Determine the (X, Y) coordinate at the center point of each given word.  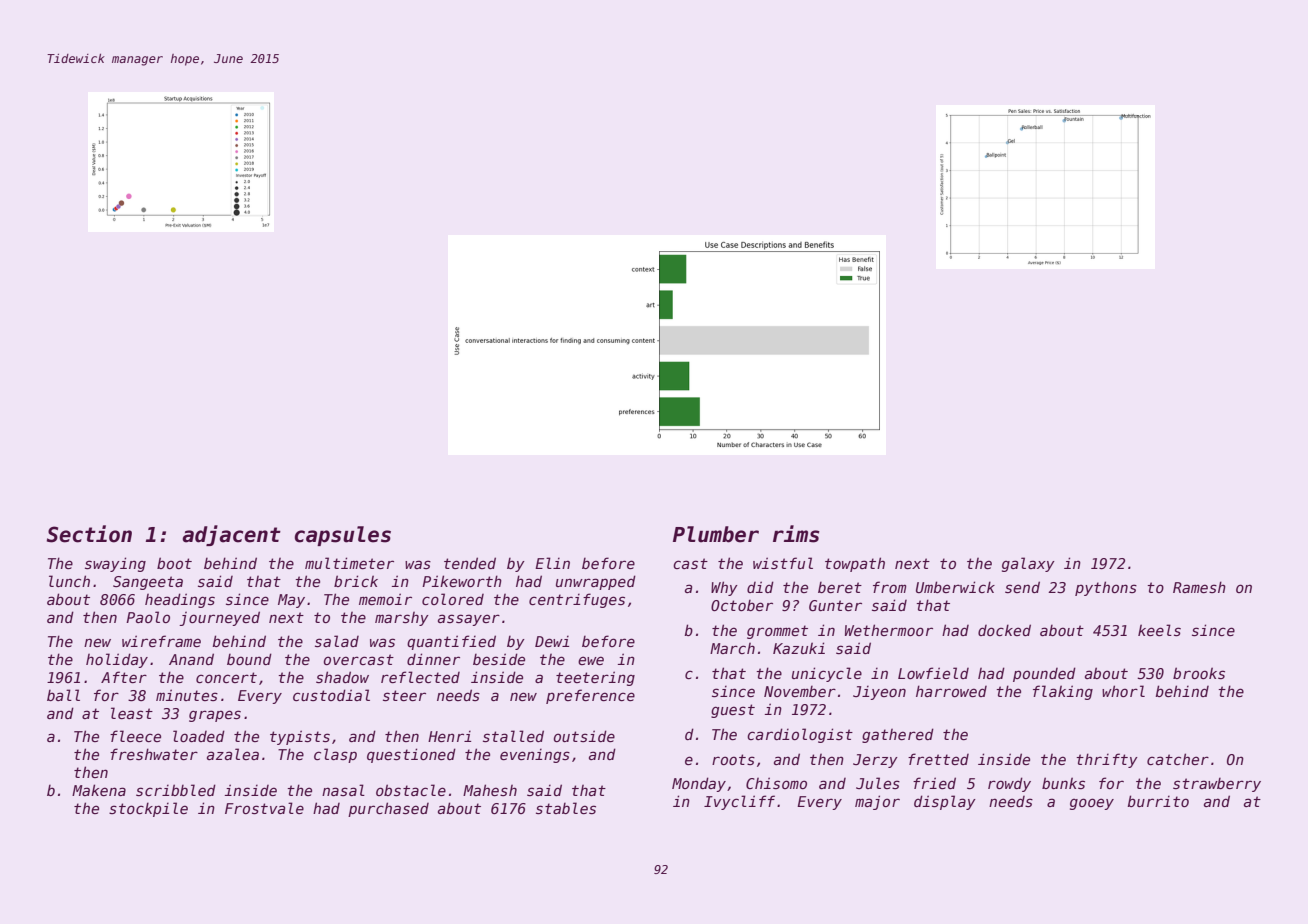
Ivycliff (739, 802)
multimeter (349, 563)
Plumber (716, 534)
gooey (1092, 804)
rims (796, 534)
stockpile (148, 809)
